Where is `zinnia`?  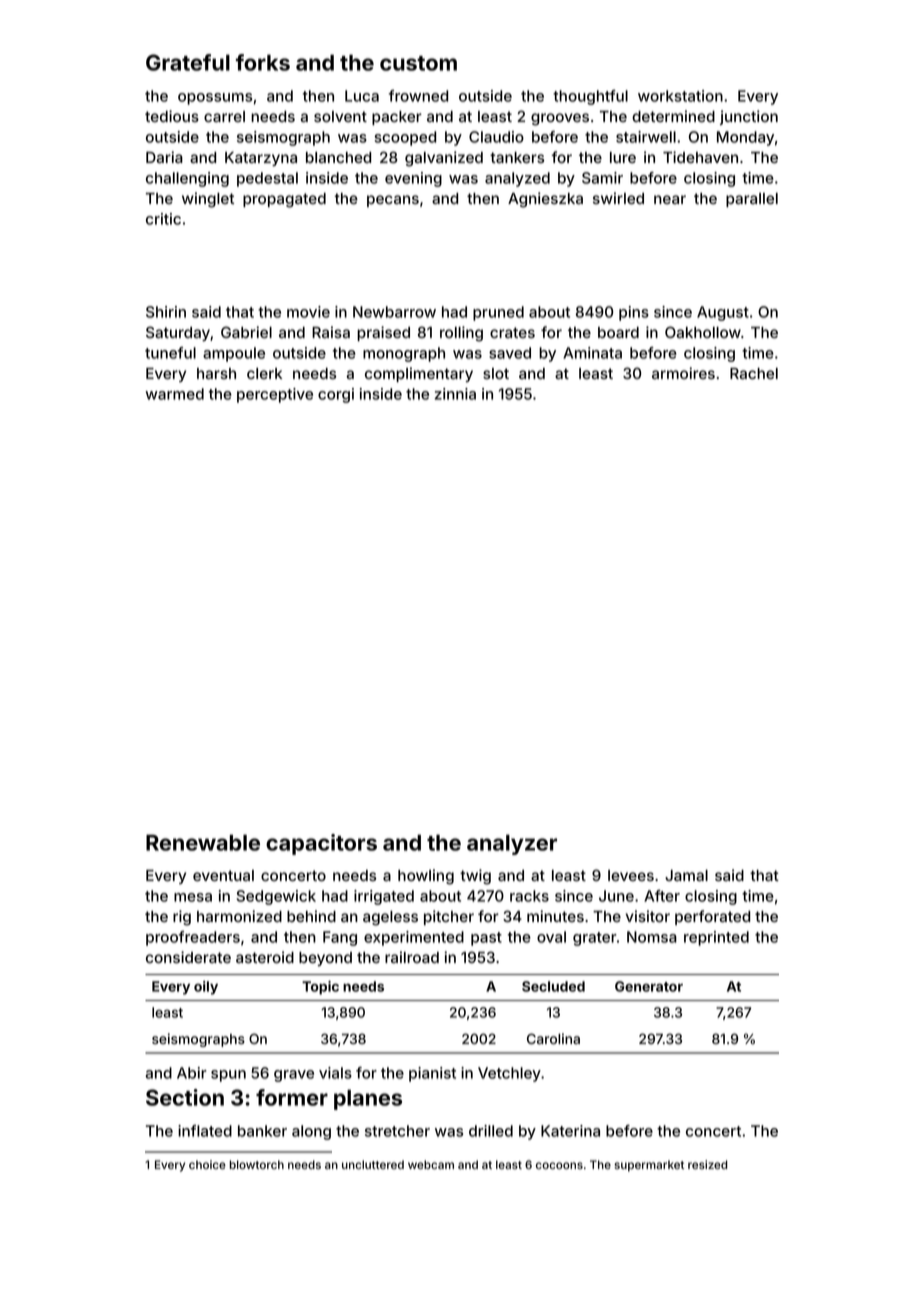
zinnia is located at coordinates (455, 394).
